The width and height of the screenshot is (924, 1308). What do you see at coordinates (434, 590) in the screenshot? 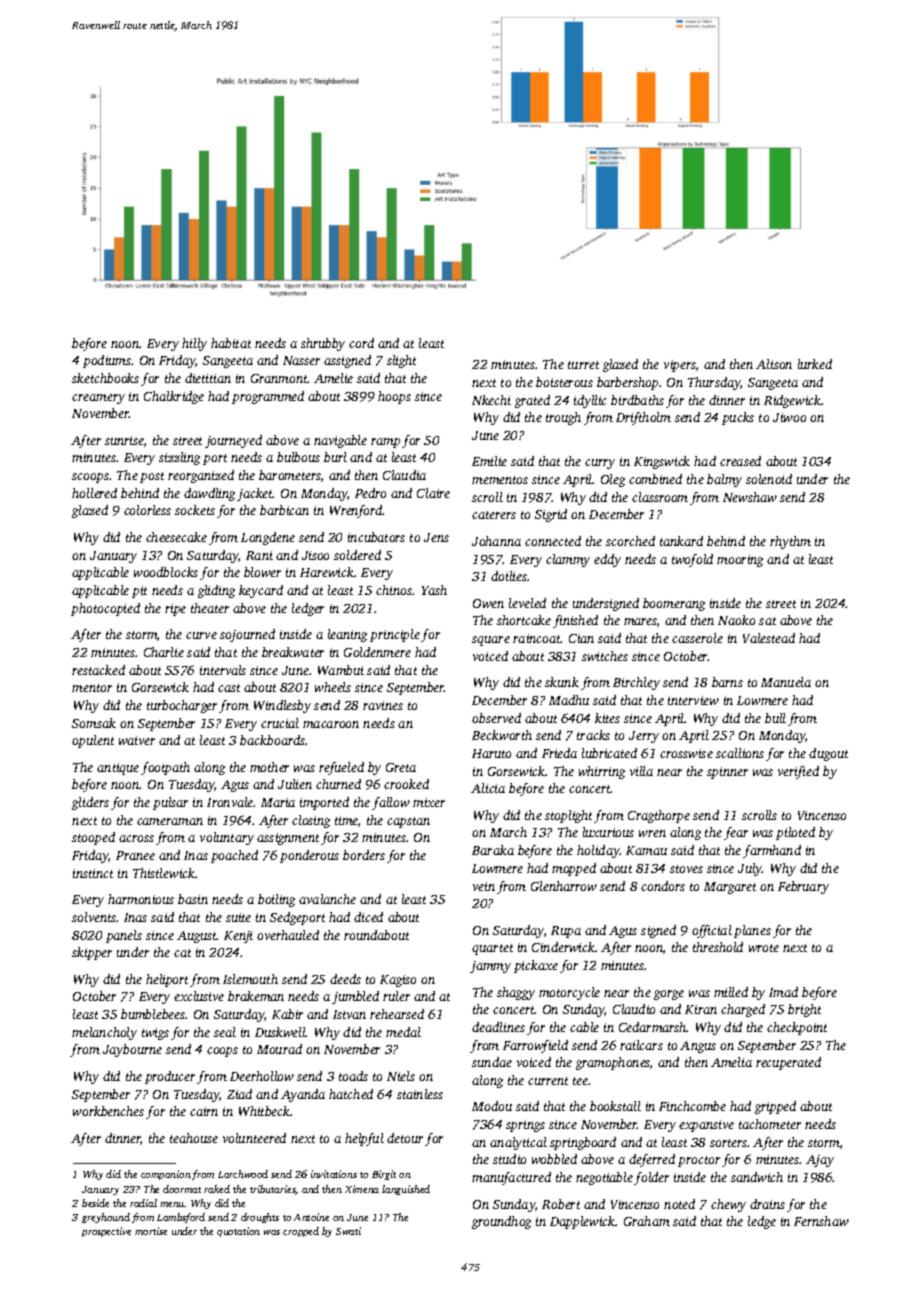
I see `Yash` at bounding box center [434, 590].
